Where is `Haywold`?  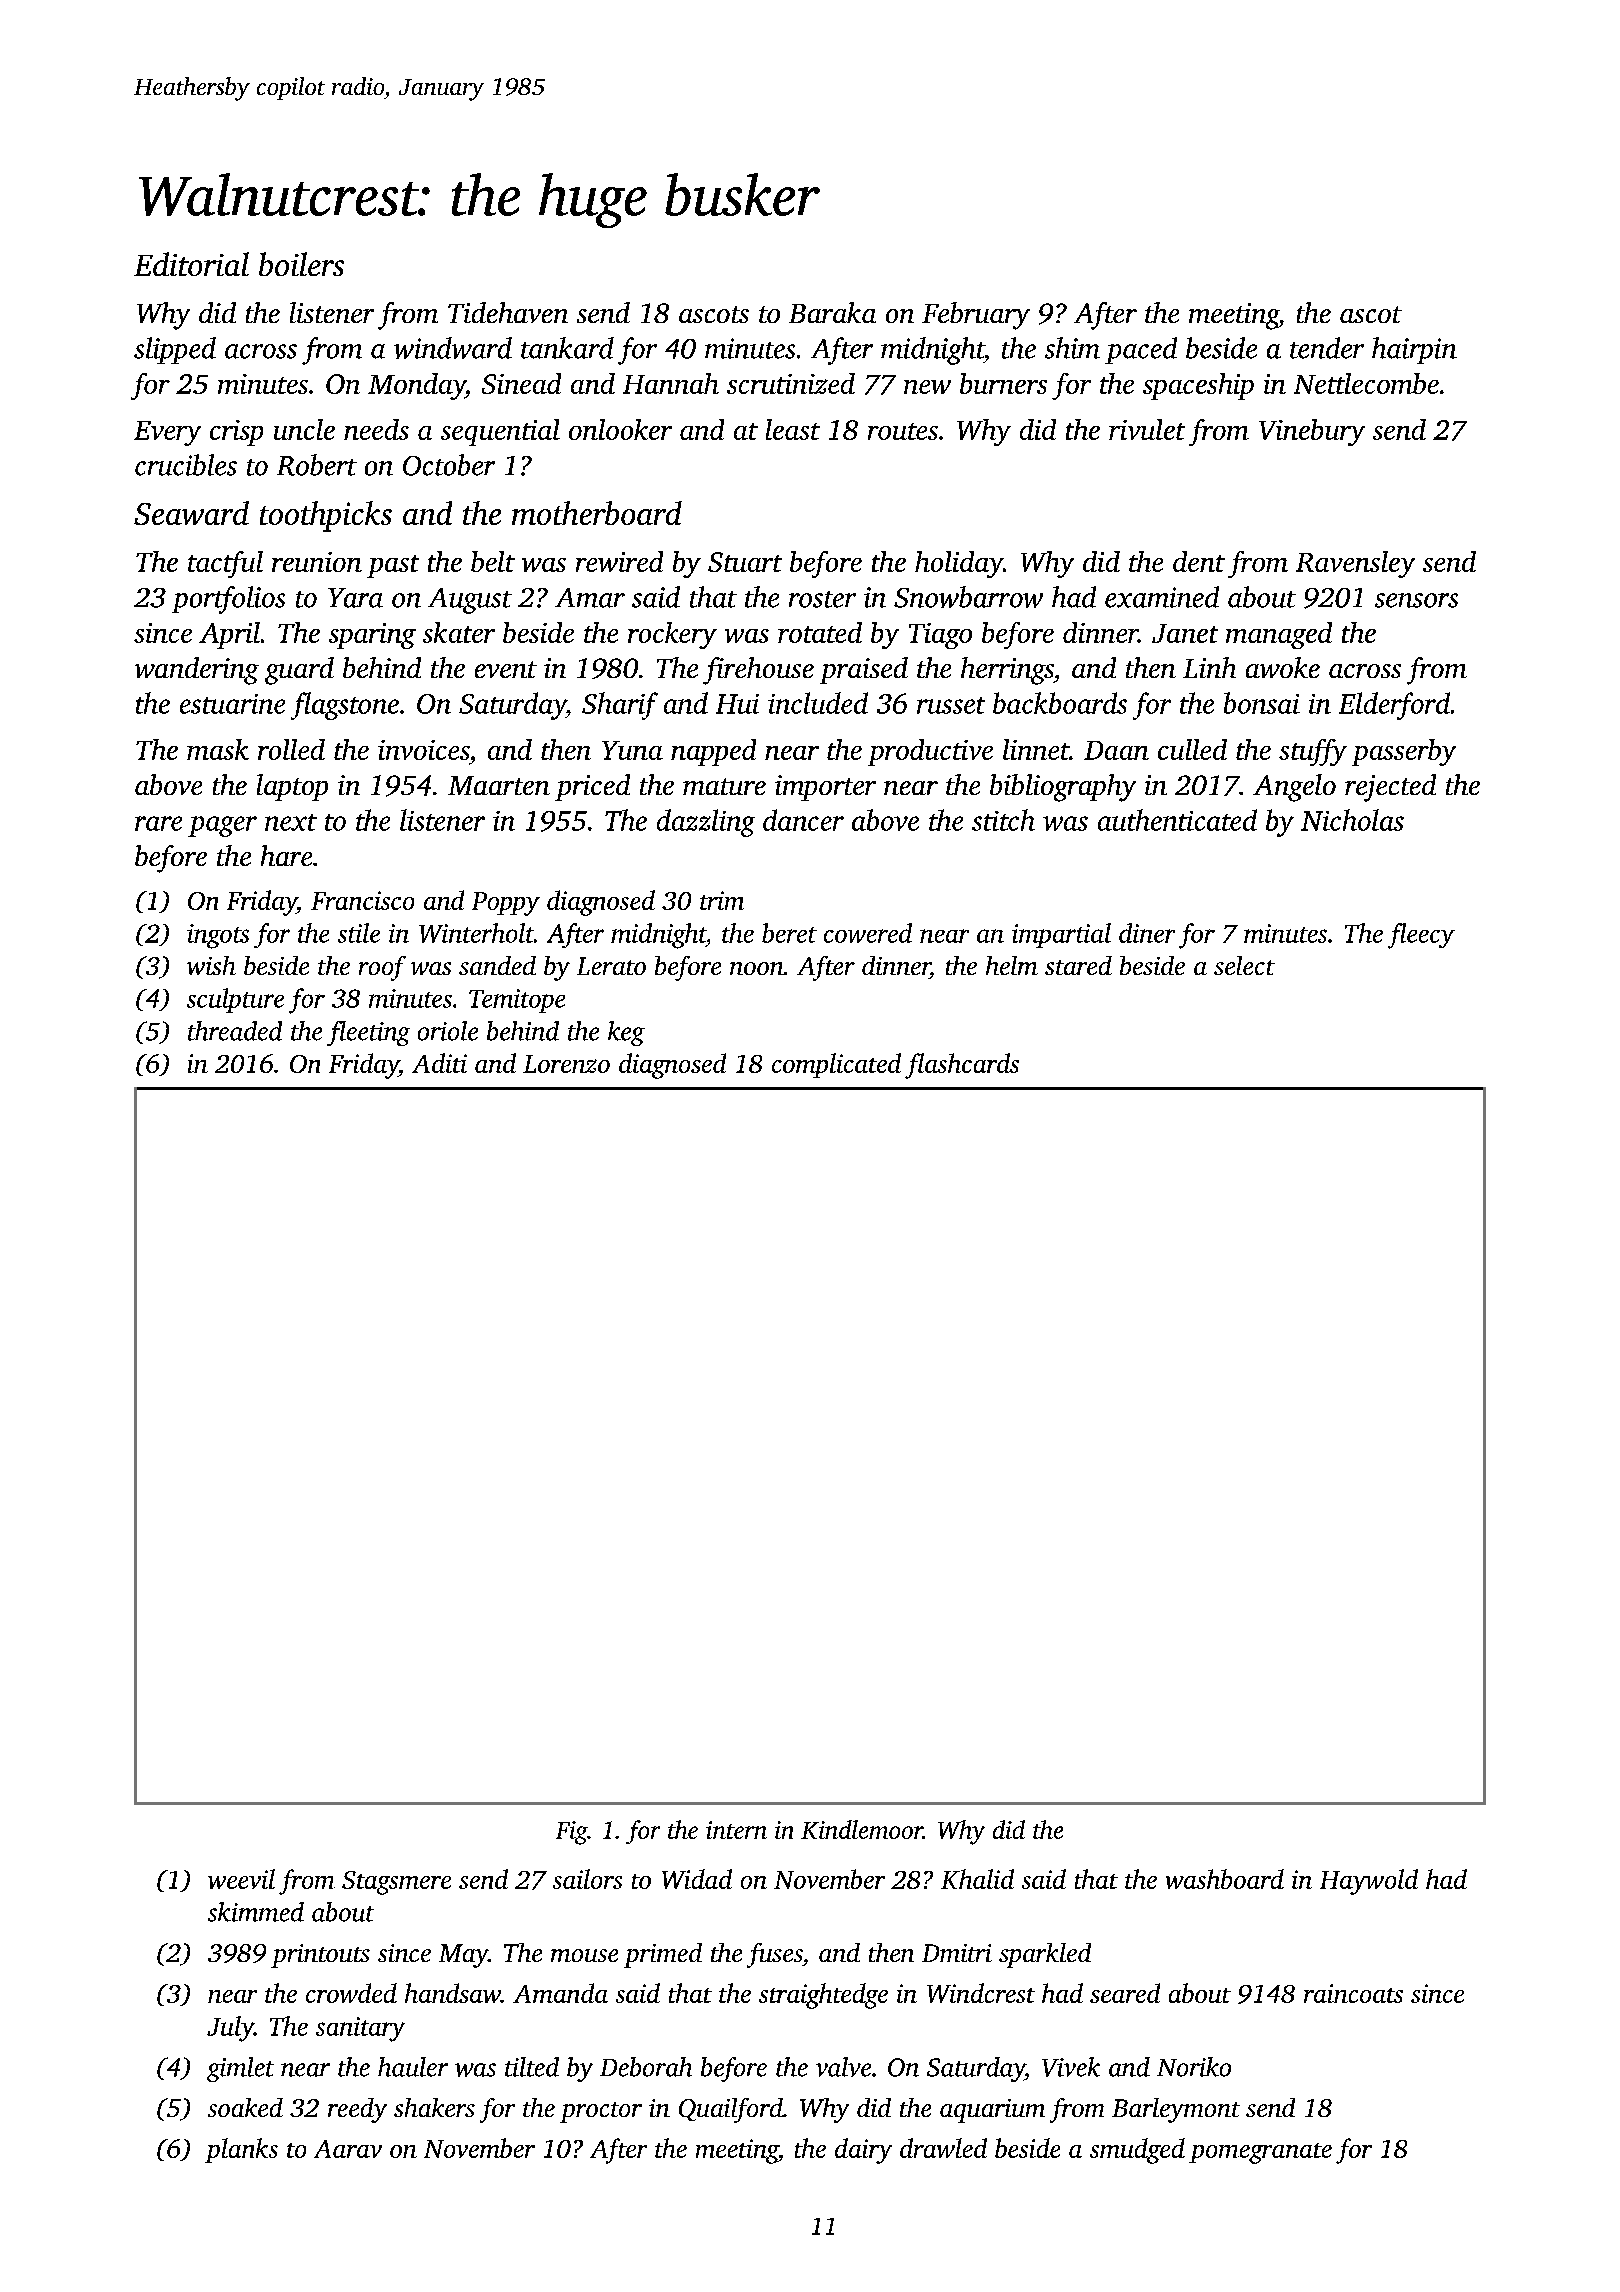 Haywold is located at coordinates (1369, 1882).
